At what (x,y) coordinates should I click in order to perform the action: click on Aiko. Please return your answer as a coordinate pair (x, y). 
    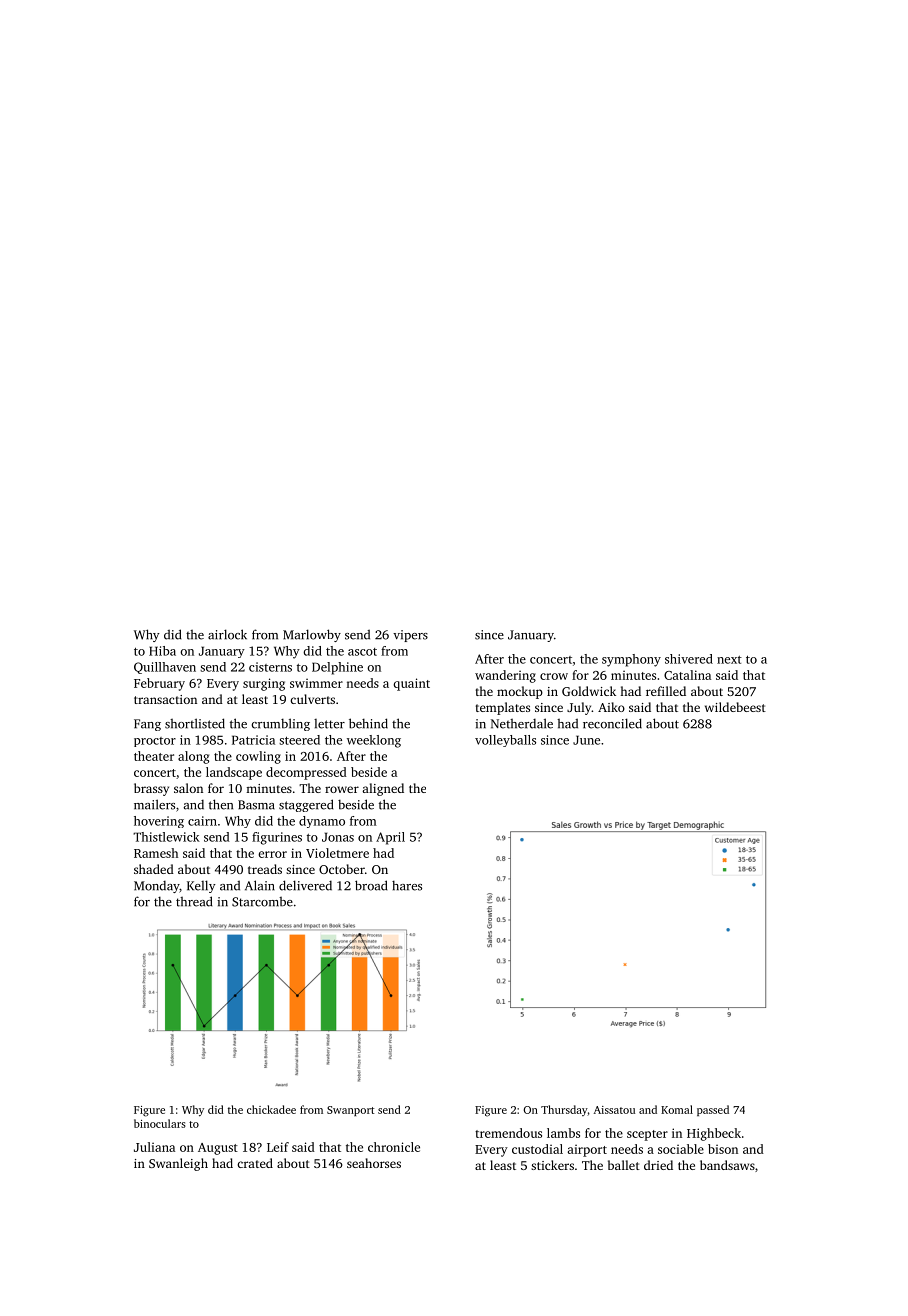
    Looking at the image, I should click on (611, 707).
